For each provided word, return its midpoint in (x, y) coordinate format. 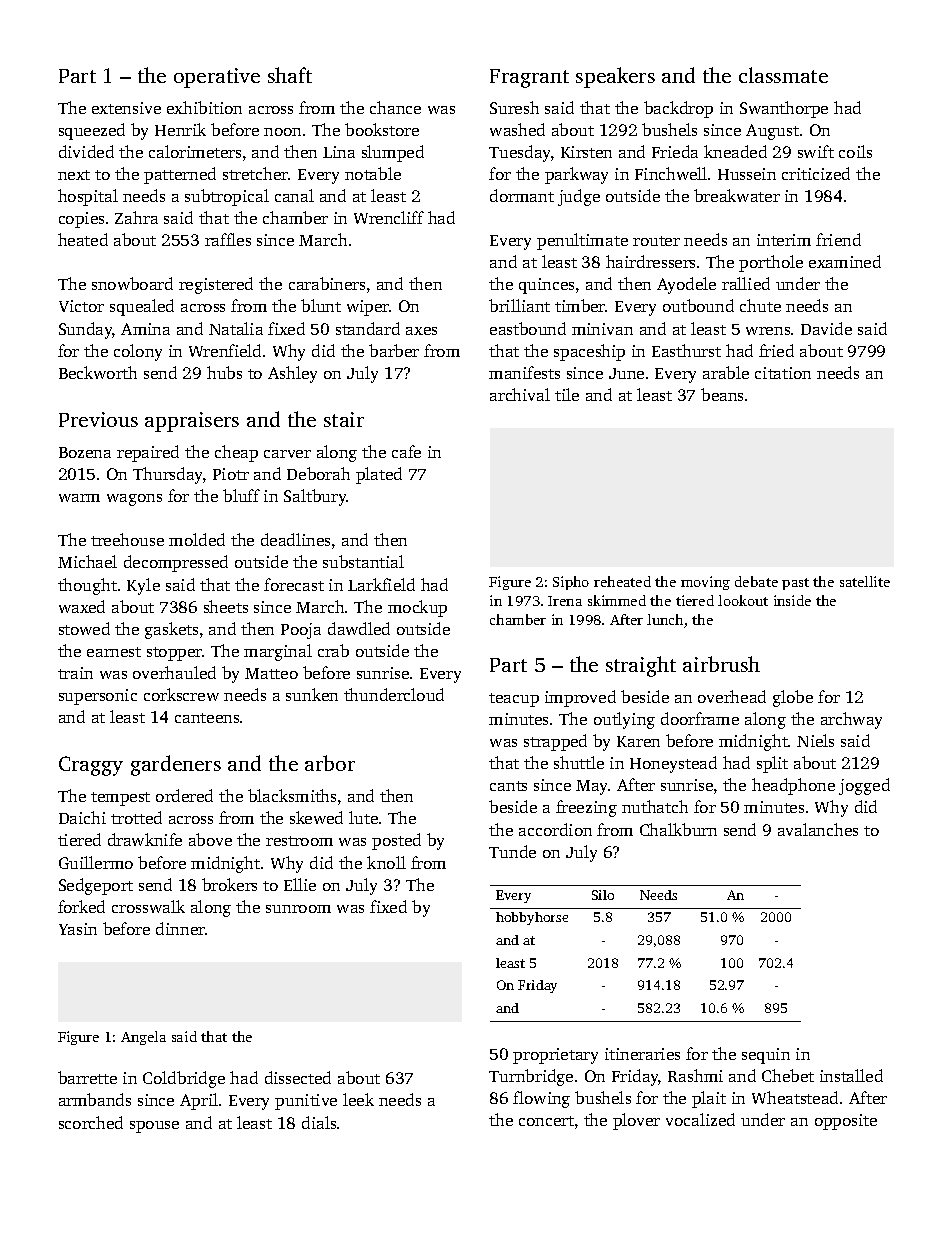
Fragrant (529, 78)
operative (217, 78)
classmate (783, 75)
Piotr (231, 474)
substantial (363, 561)
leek (358, 1099)
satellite (865, 581)
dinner (180, 928)
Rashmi (695, 1075)
